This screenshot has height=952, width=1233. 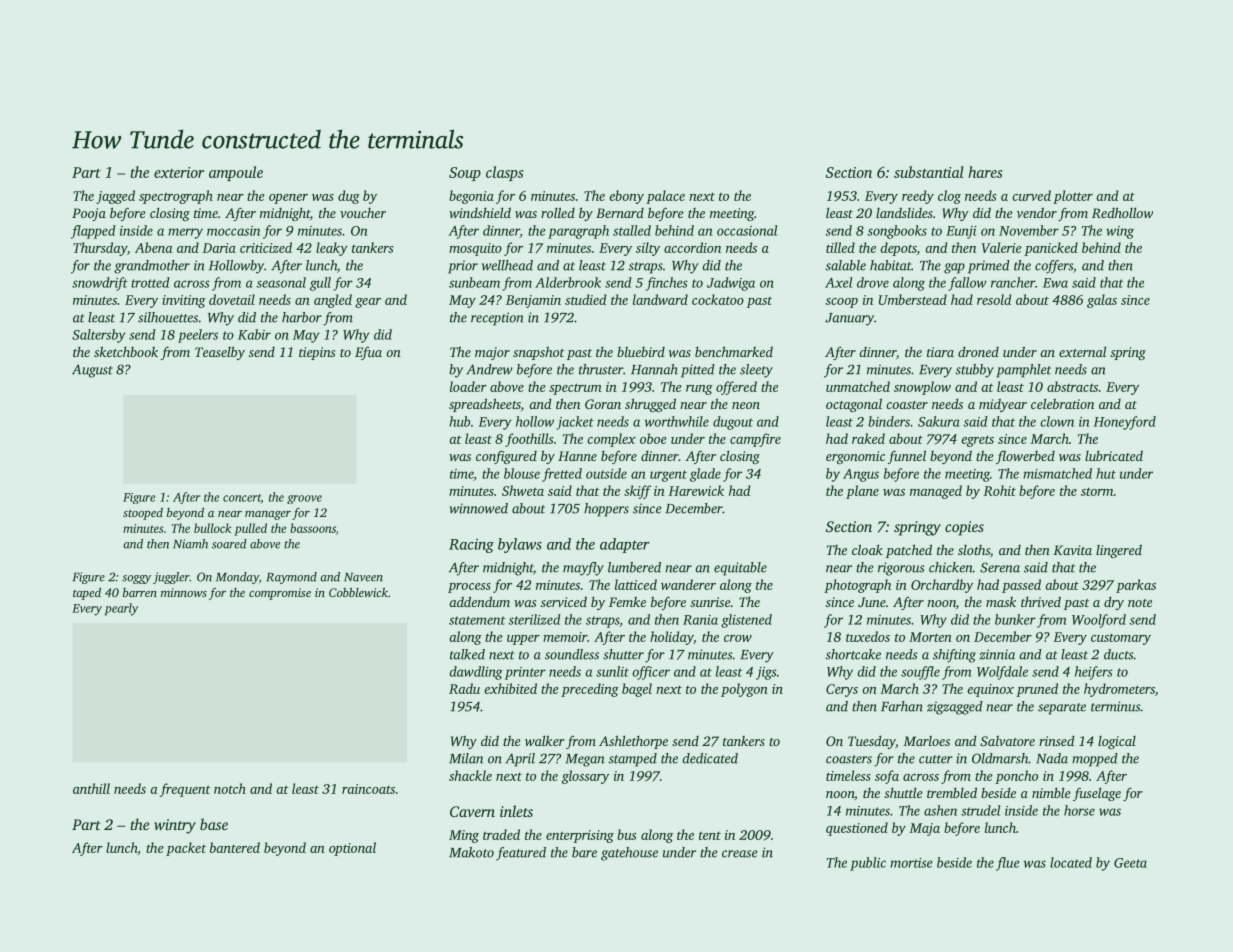 What do you see at coordinates (671, 638) in the screenshot?
I see `holiday` at bounding box center [671, 638].
